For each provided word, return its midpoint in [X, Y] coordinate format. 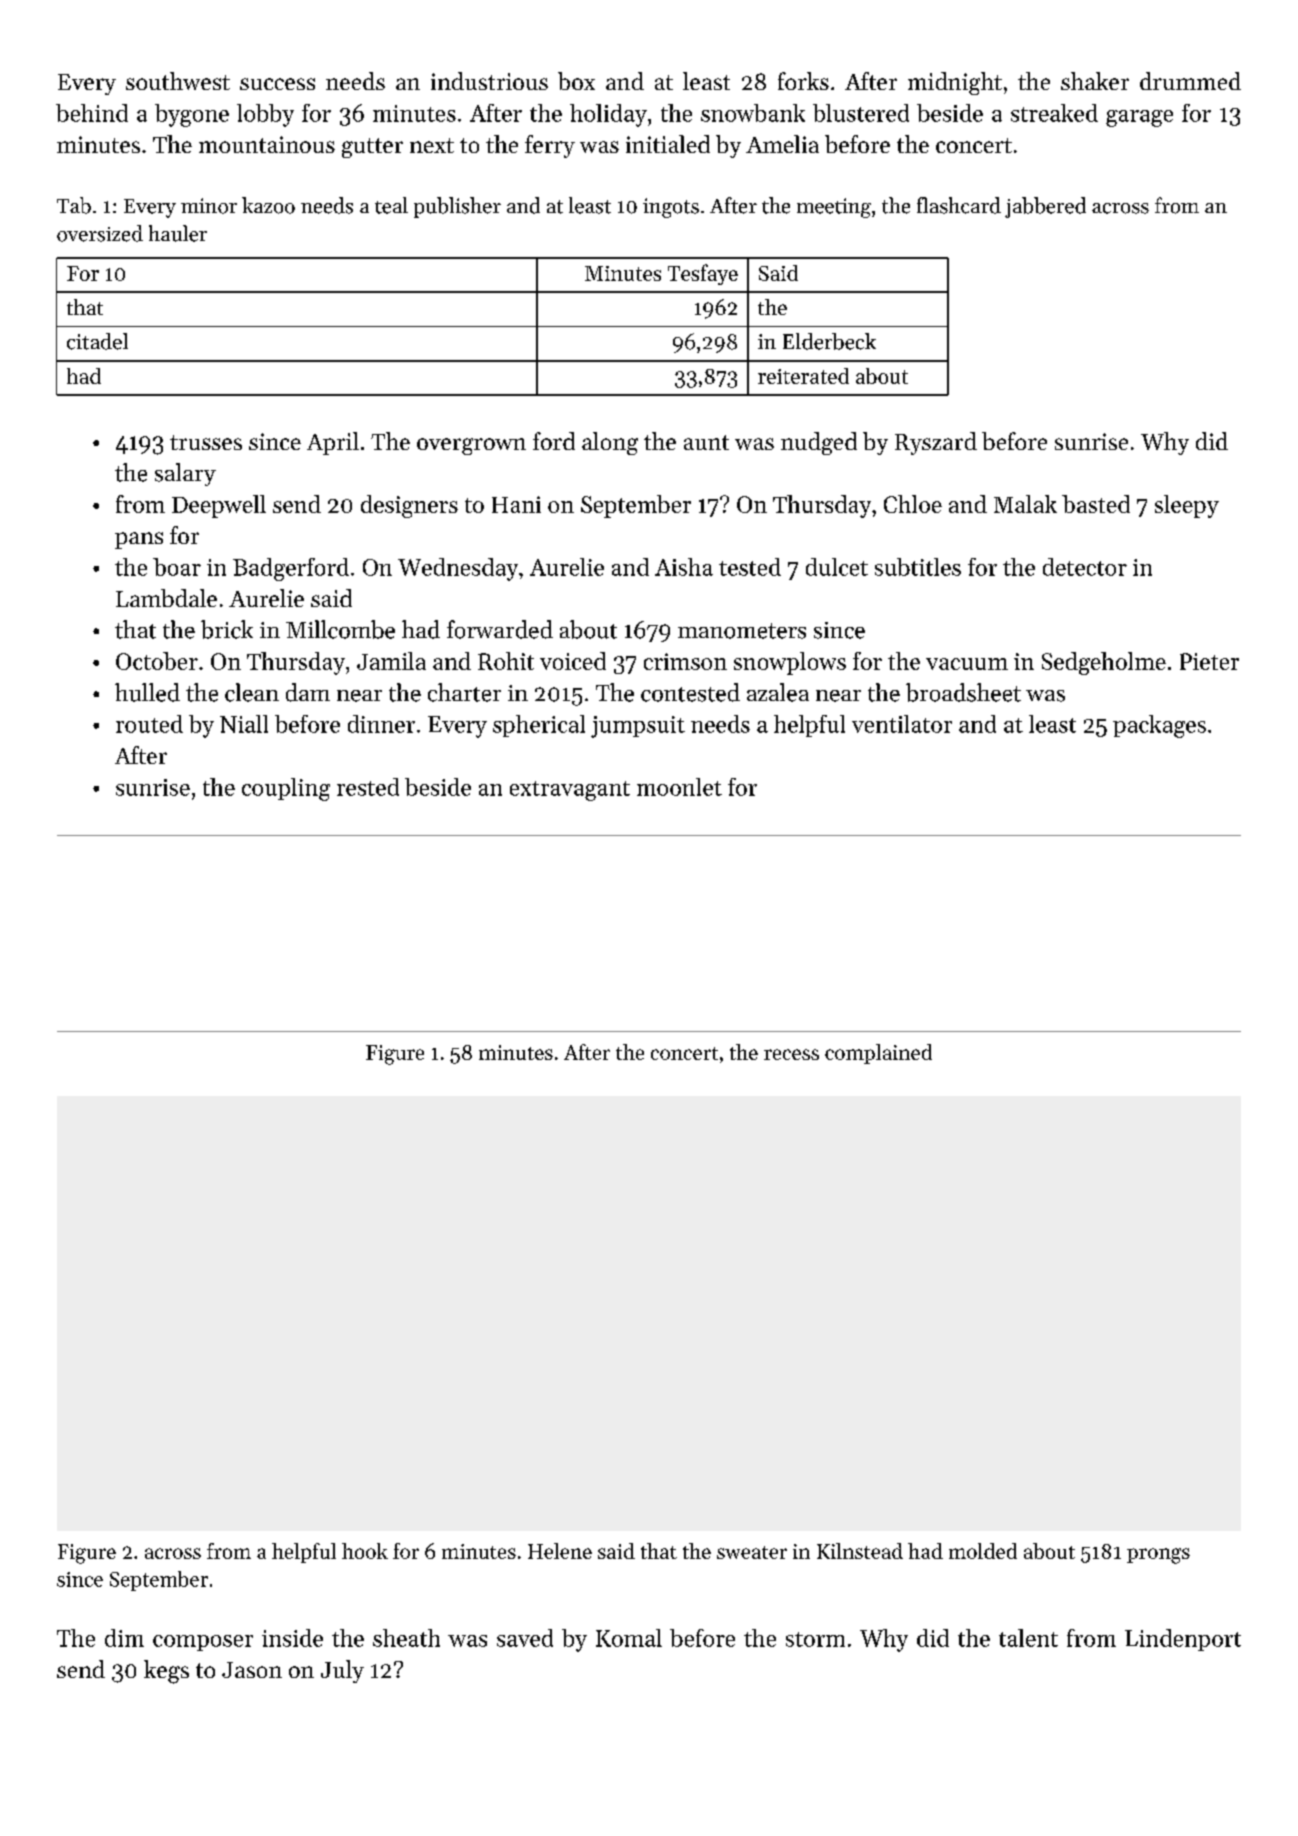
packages [1159, 726]
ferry [550, 146]
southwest [178, 81]
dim [124, 1638]
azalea [778, 692]
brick [227, 629]
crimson [685, 661]
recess [791, 1054]
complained [878, 1054]
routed [149, 724]
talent [1028, 1638]
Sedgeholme [1104, 663]
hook [365, 1551]
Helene [560, 1551]
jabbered [1045, 207]
